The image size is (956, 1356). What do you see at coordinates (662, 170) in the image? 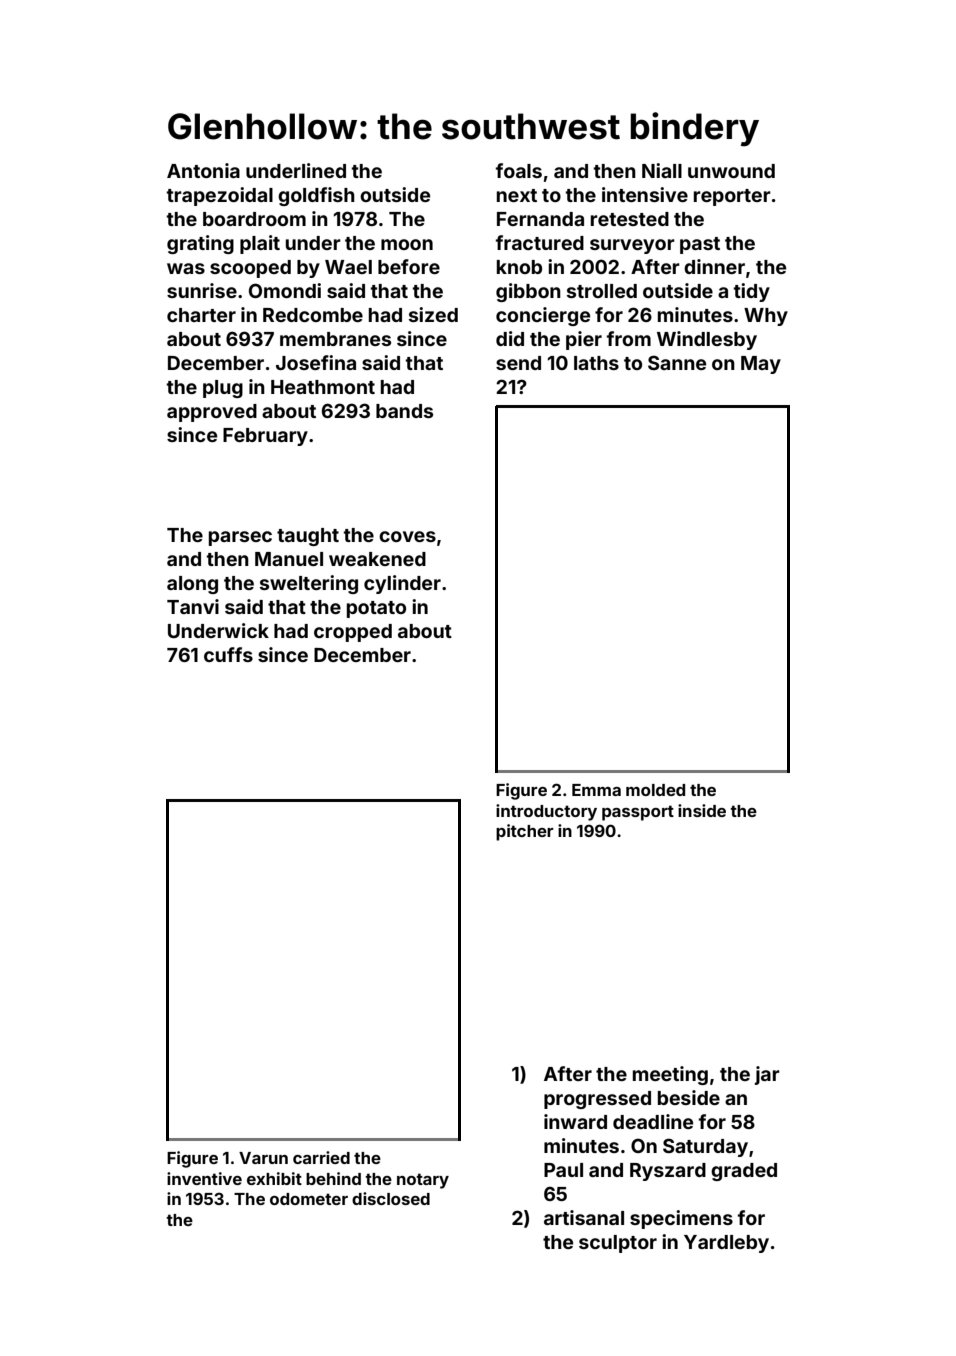
I see `Niall` at bounding box center [662, 170].
